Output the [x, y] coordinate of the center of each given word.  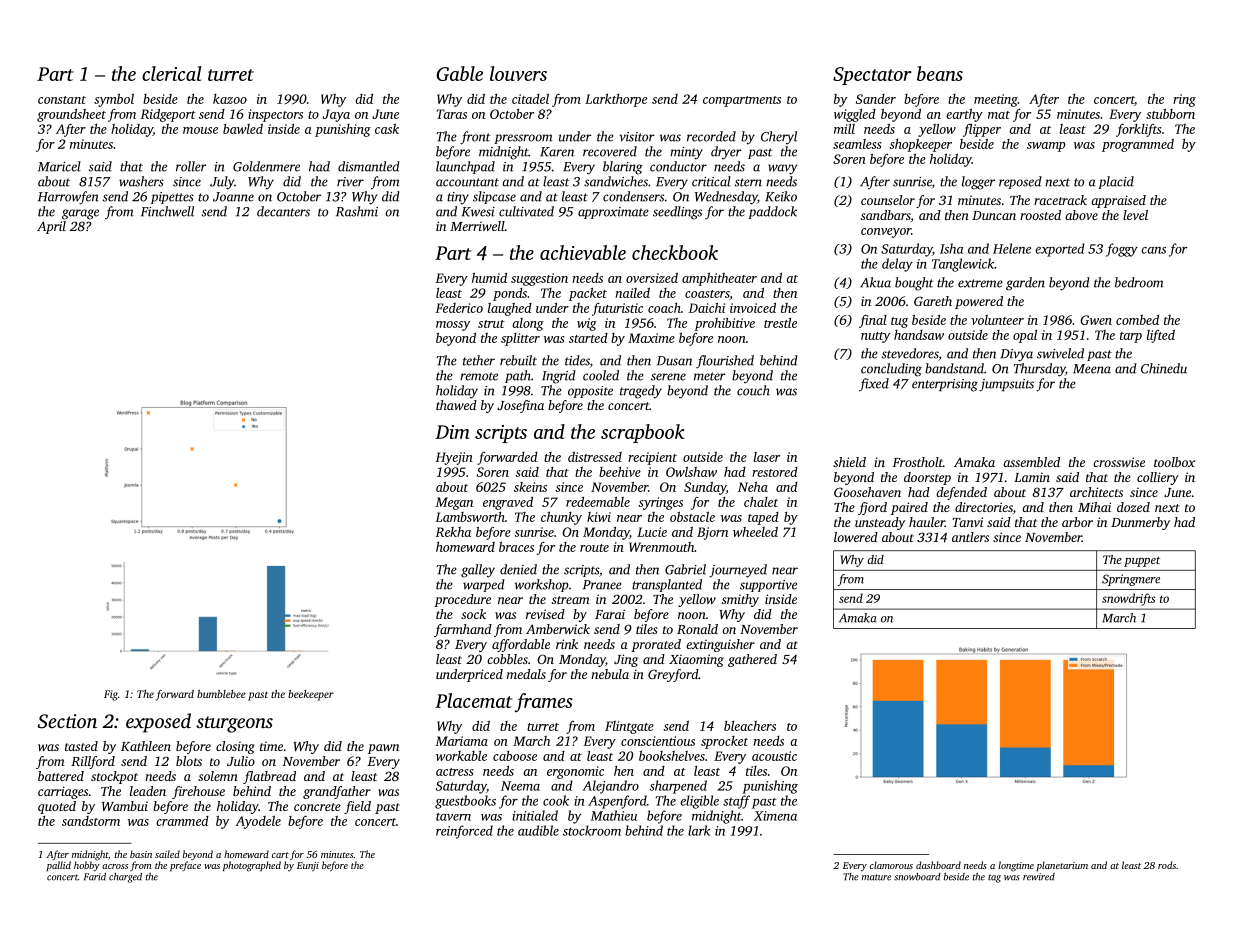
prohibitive [724, 324]
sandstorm [91, 821]
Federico [459, 308]
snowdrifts [1128, 599]
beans [940, 73]
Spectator [872, 76]
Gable [459, 73]
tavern [453, 817]
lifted [1161, 336]
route [594, 548]
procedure [462, 600]
